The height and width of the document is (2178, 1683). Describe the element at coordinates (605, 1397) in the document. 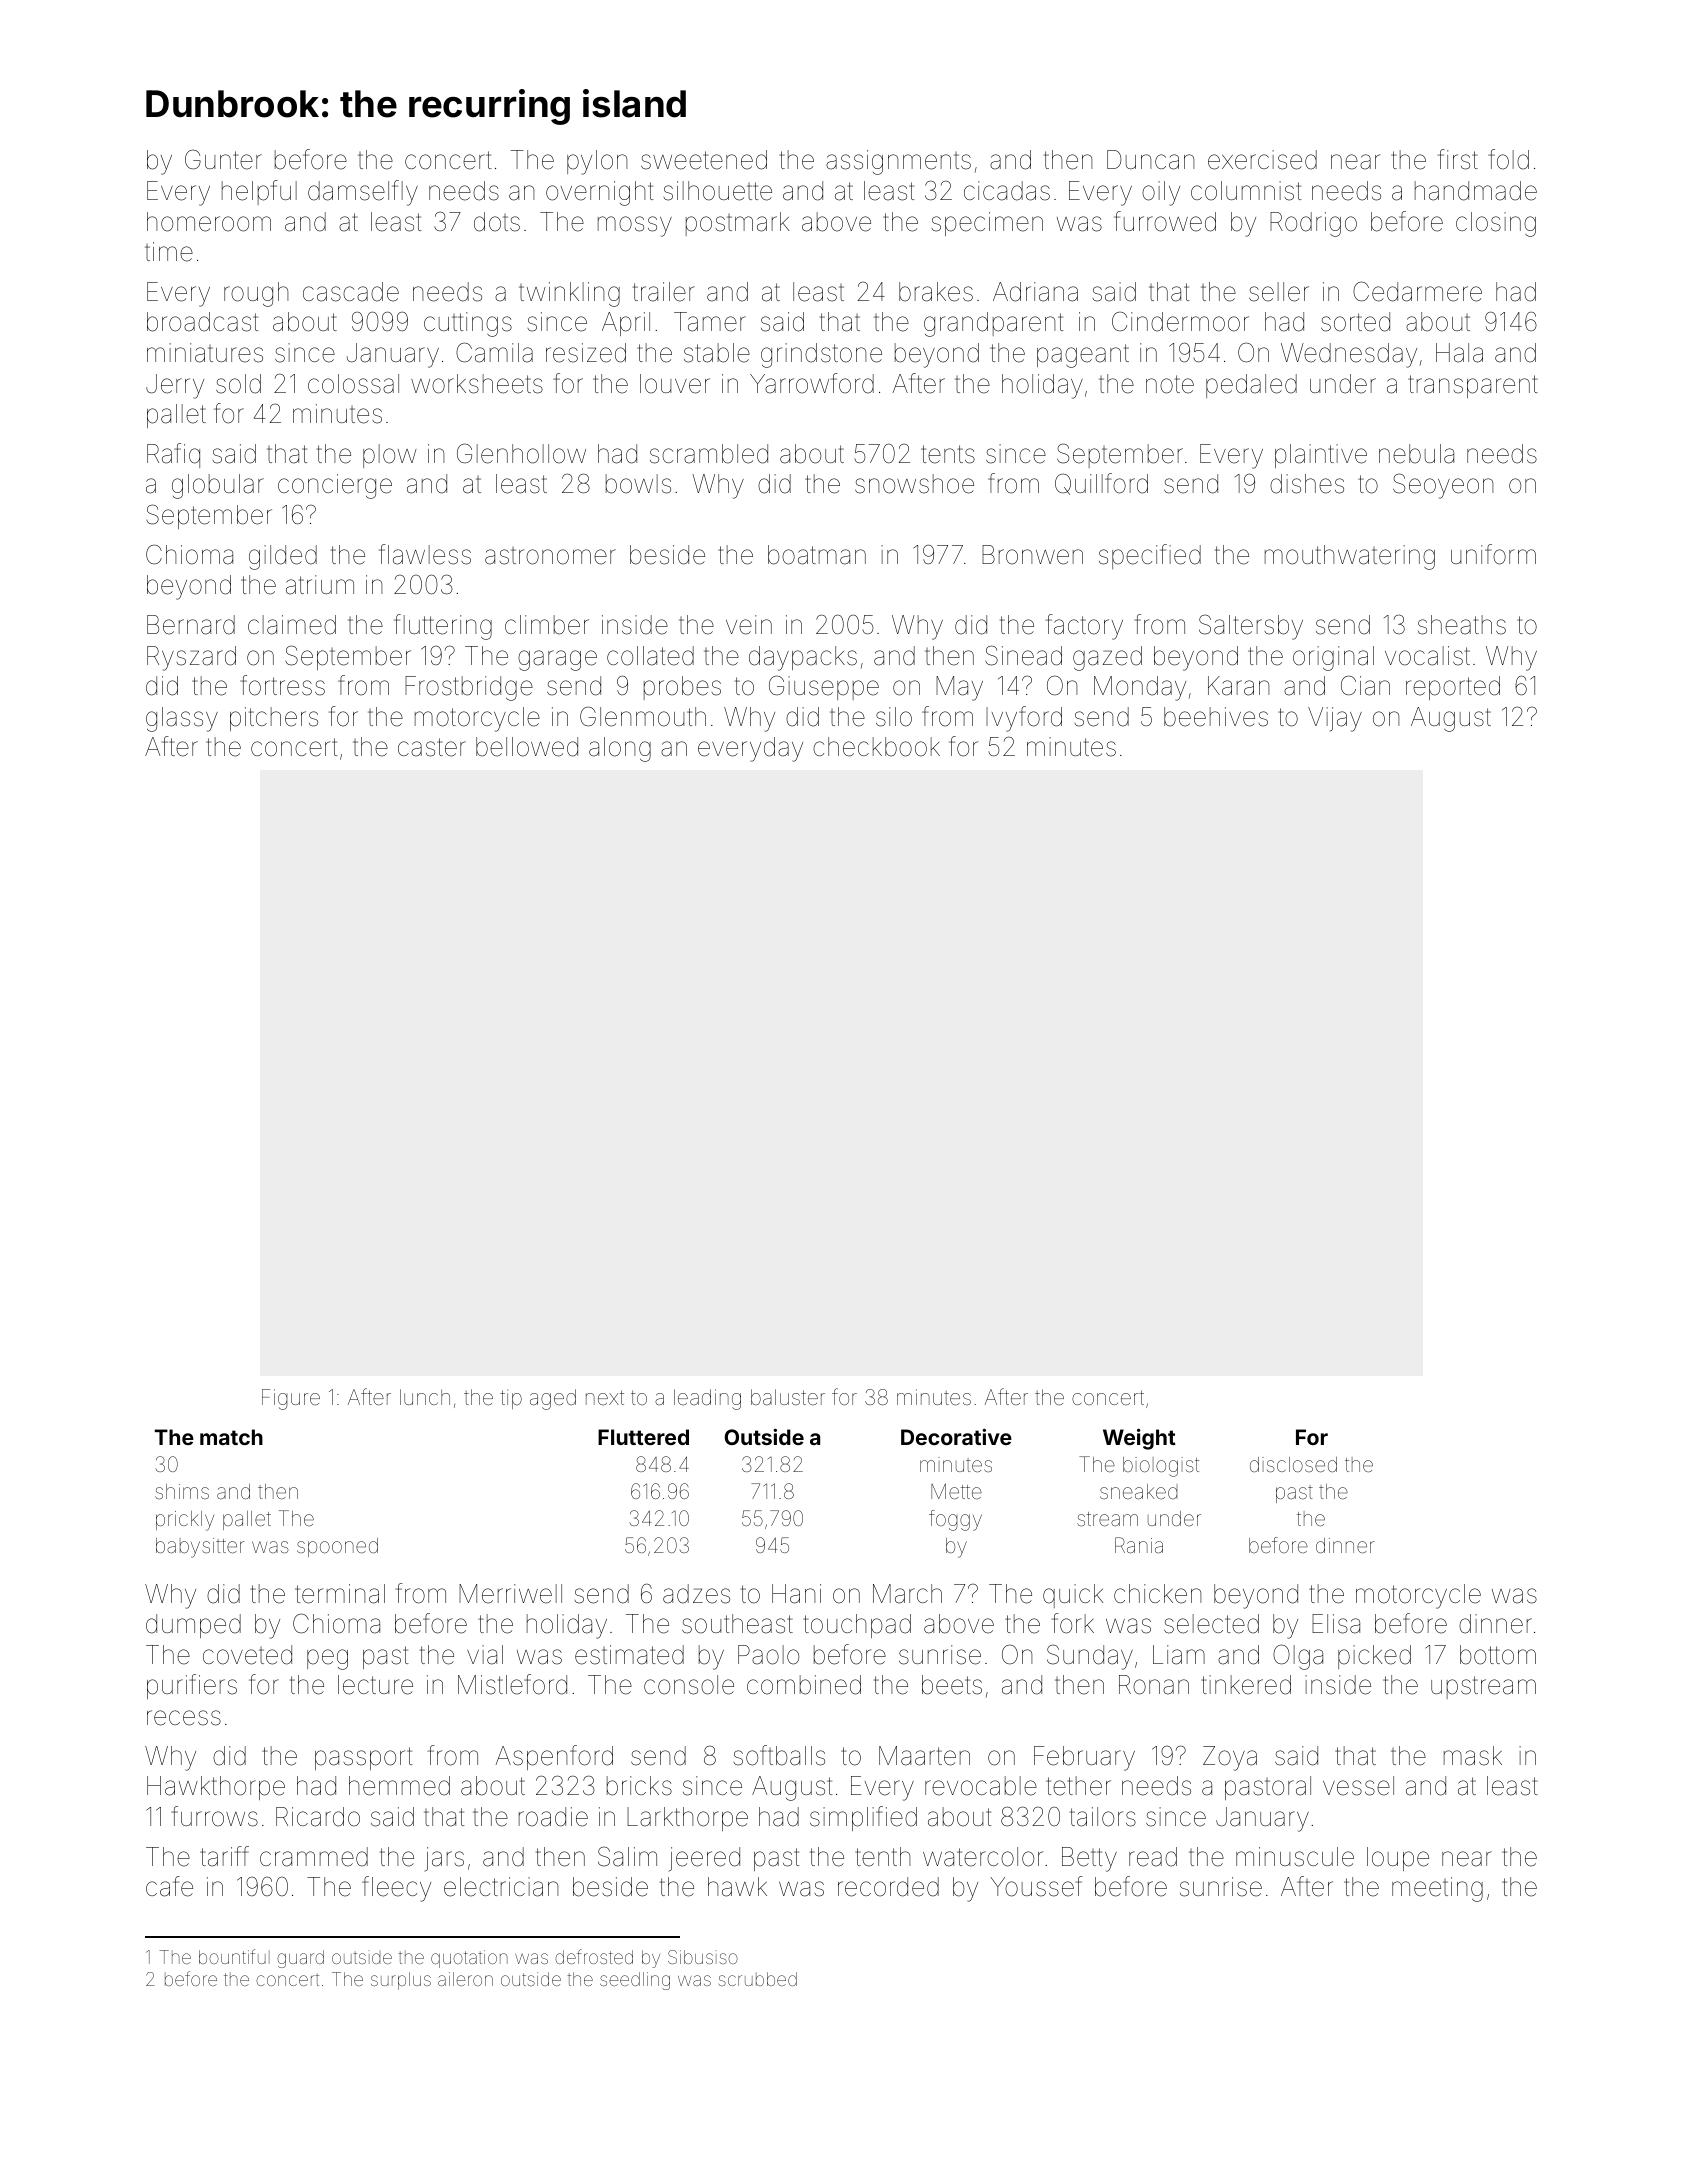

I see `next` at that location.
